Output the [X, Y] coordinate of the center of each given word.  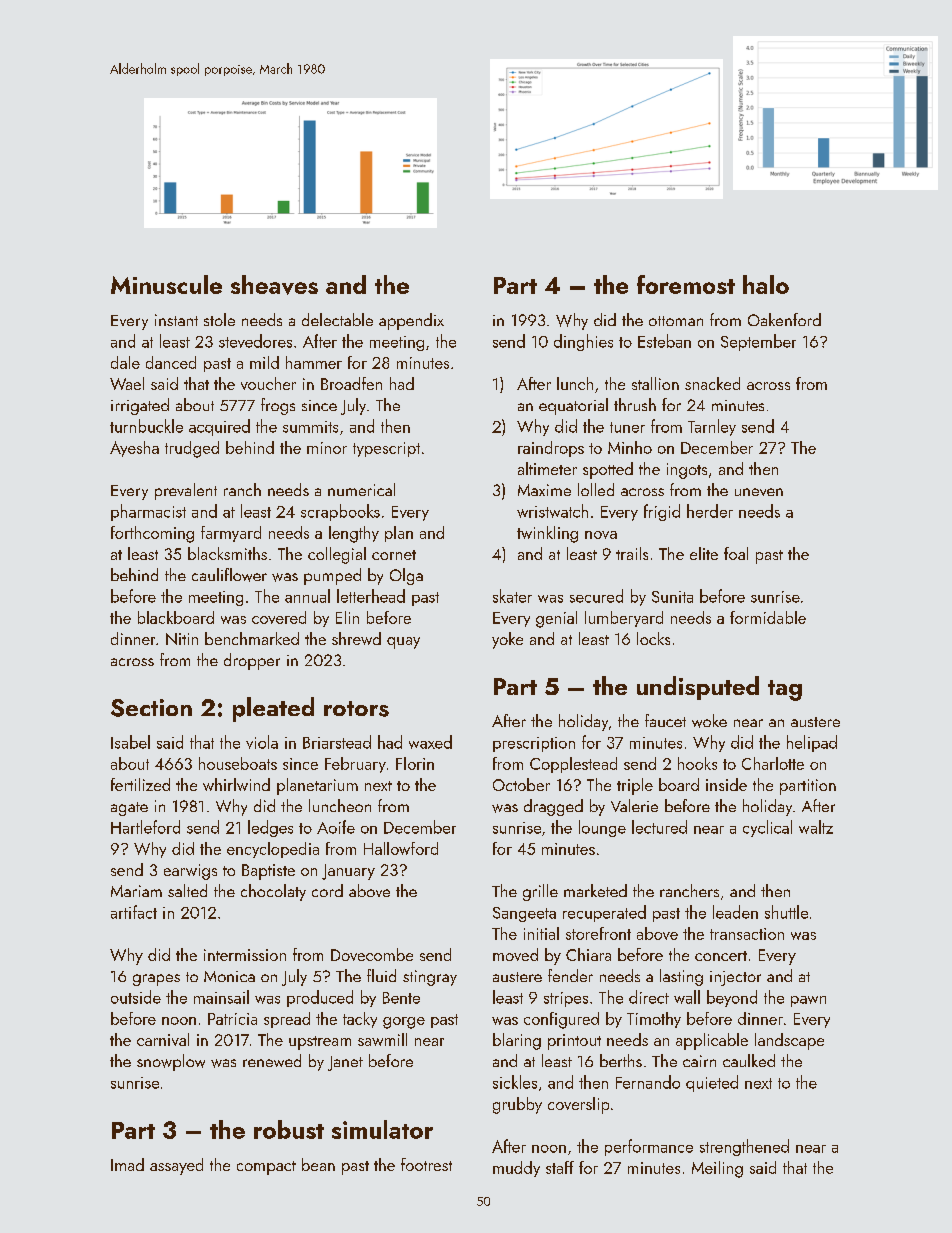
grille [540, 892]
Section [151, 708]
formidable [768, 617]
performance [649, 1147]
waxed [430, 742]
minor [327, 448]
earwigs [190, 872]
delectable [337, 319]
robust [289, 1129]
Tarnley [712, 427]
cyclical [767, 828]
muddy [516, 1169]
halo [766, 284]
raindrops [551, 449]
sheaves [274, 285]
